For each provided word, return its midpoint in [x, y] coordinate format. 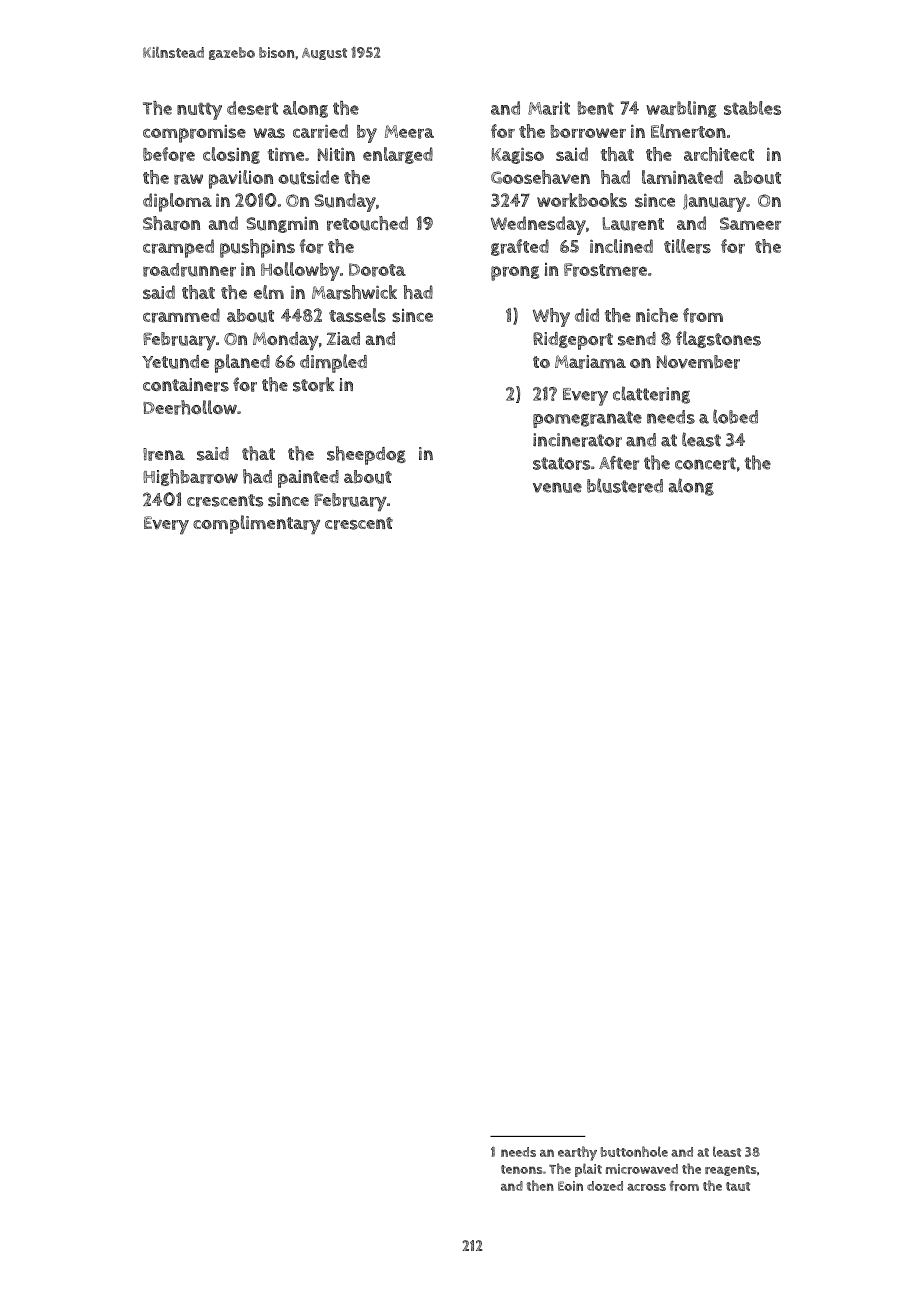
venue [557, 487]
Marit [549, 108]
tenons [522, 1169]
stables [752, 108]
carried [320, 131]
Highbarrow [190, 477]
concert [705, 463]
